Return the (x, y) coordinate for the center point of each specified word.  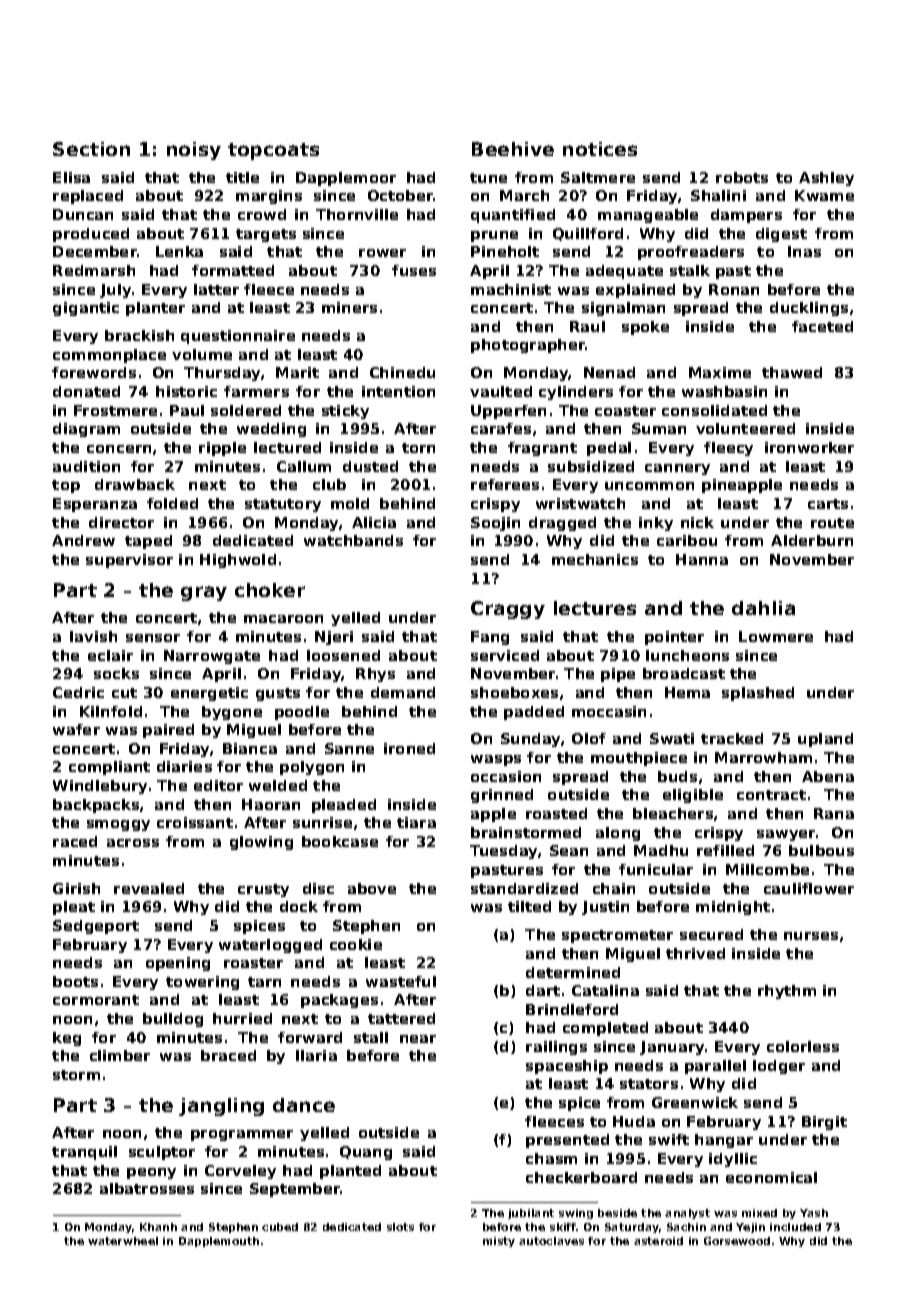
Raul (587, 326)
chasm (551, 1158)
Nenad (609, 372)
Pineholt (505, 251)
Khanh (158, 1227)
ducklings (809, 309)
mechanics (595, 559)
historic (186, 391)
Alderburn (812, 540)
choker (270, 590)
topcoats (273, 151)
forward (310, 1037)
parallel (715, 1067)
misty (499, 1242)
